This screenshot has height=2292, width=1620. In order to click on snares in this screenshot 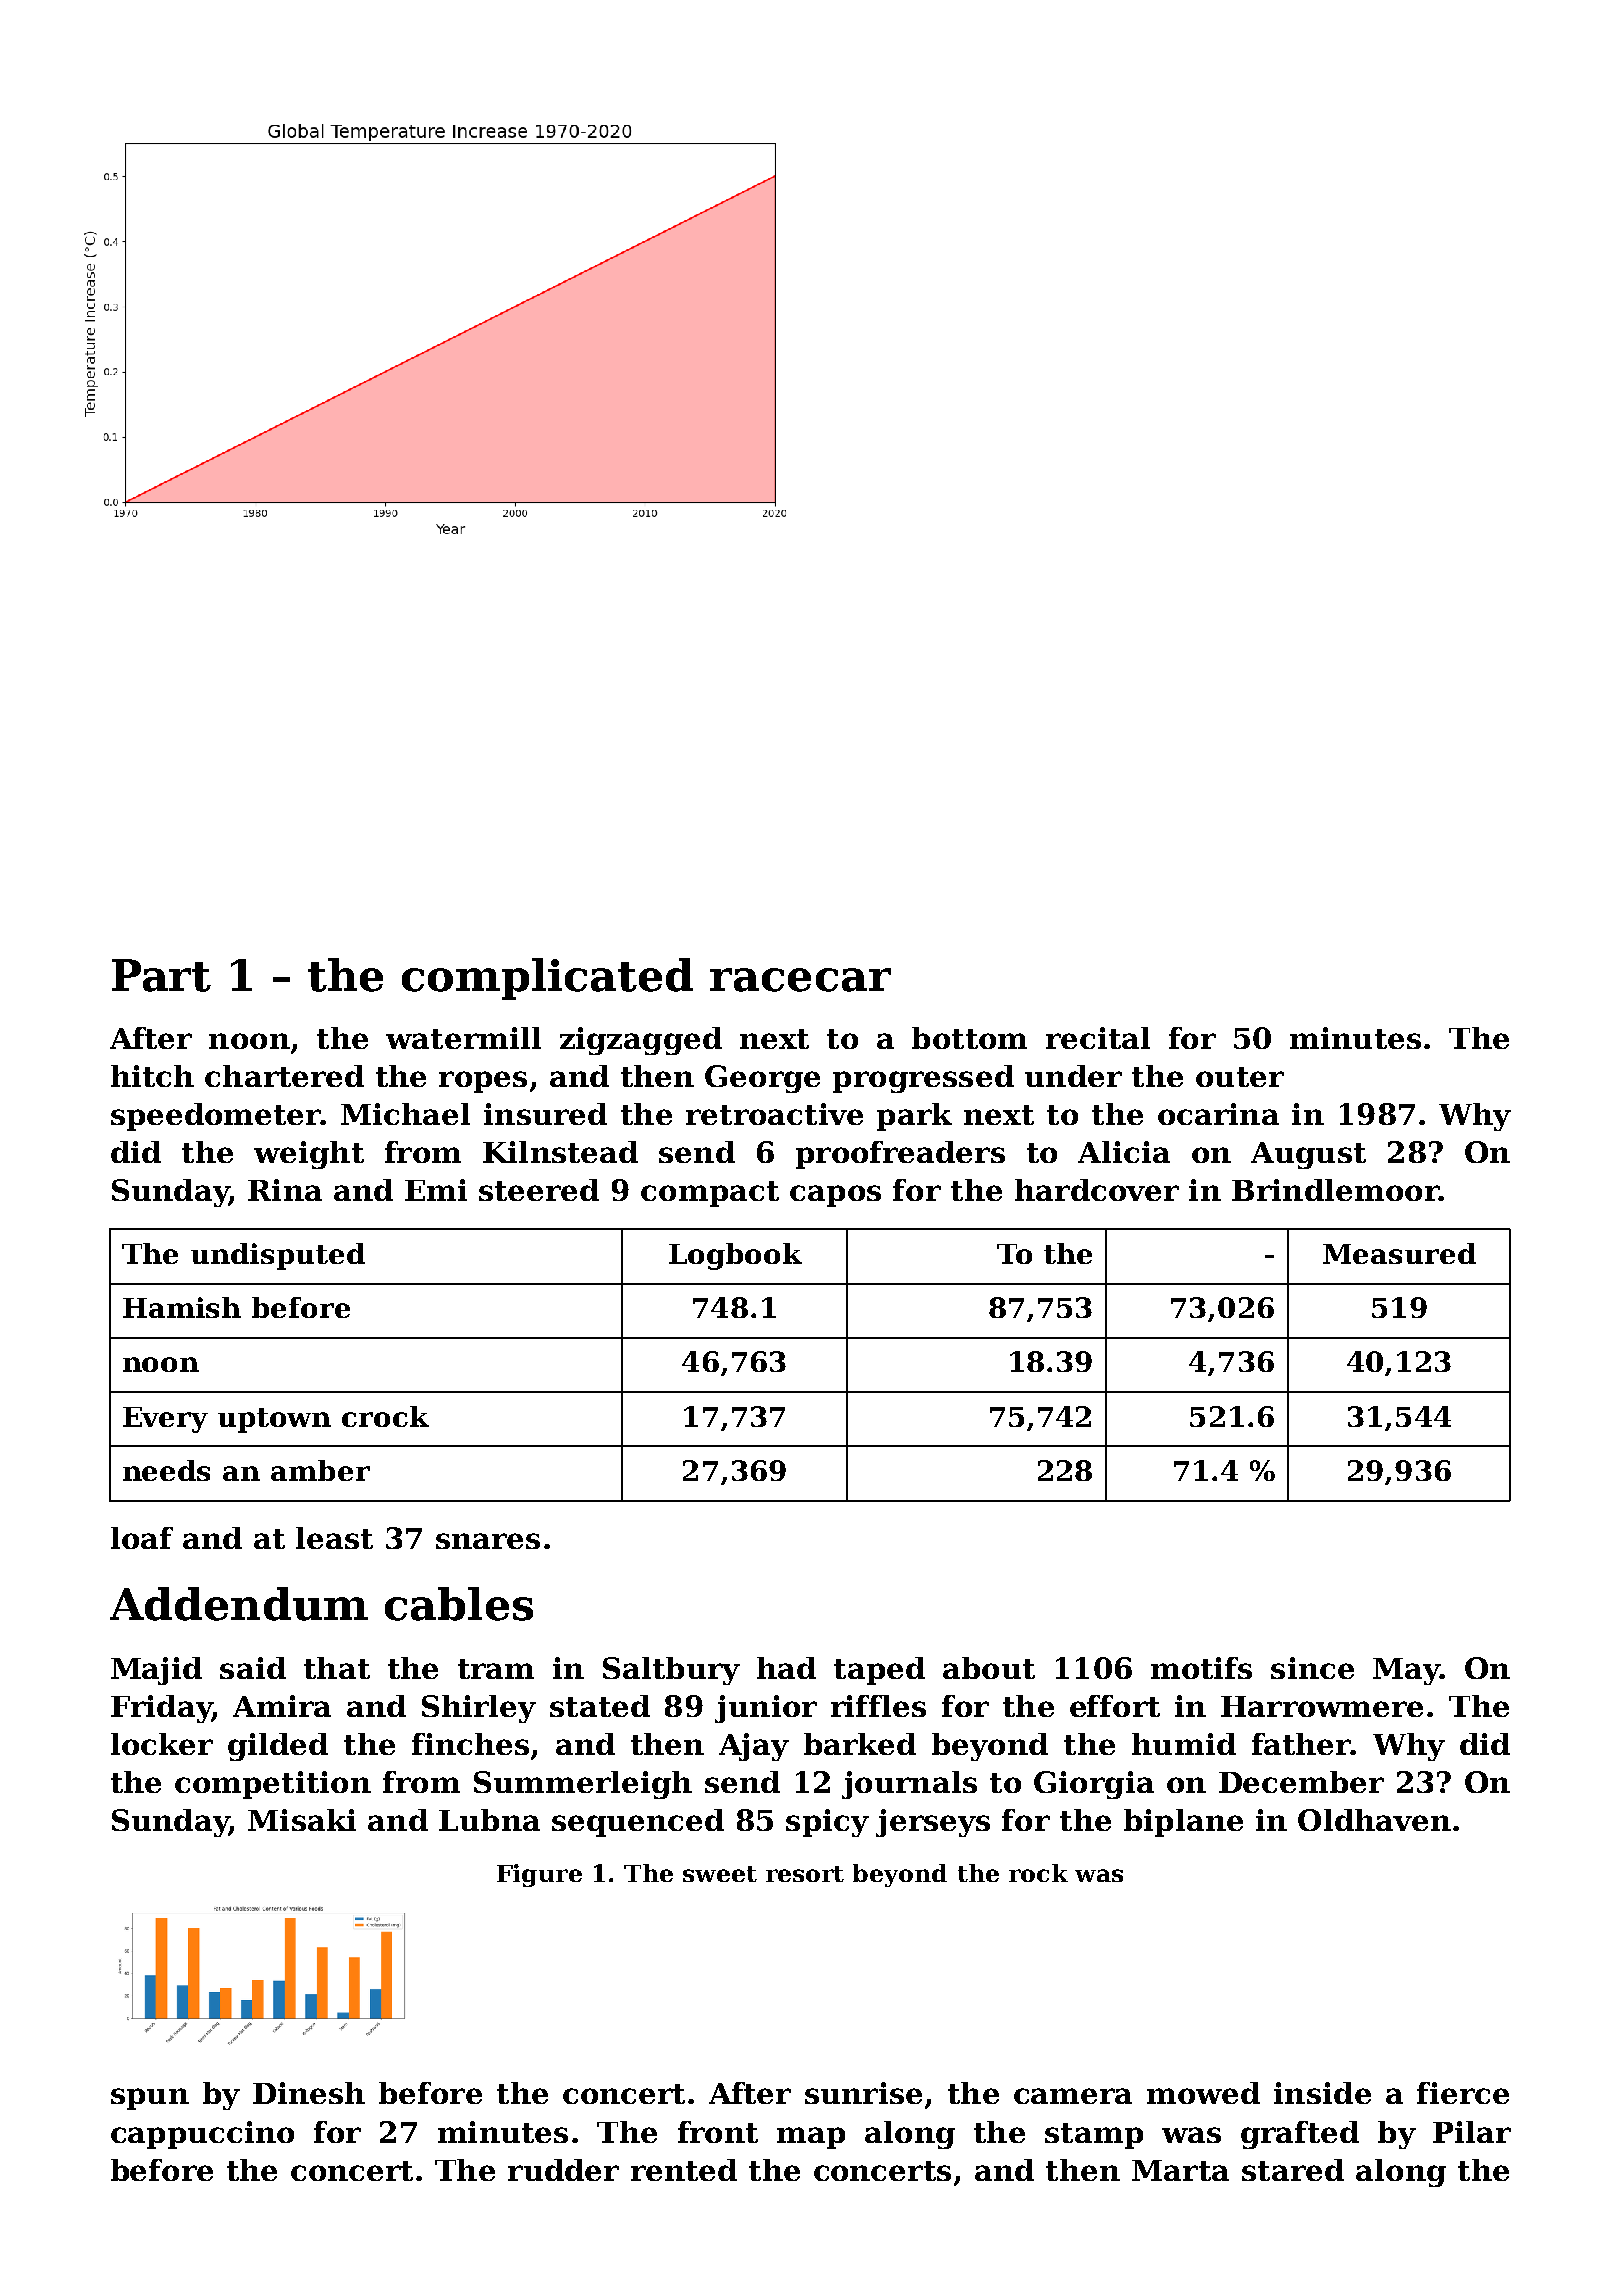, I will do `click(488, 1541)`.
